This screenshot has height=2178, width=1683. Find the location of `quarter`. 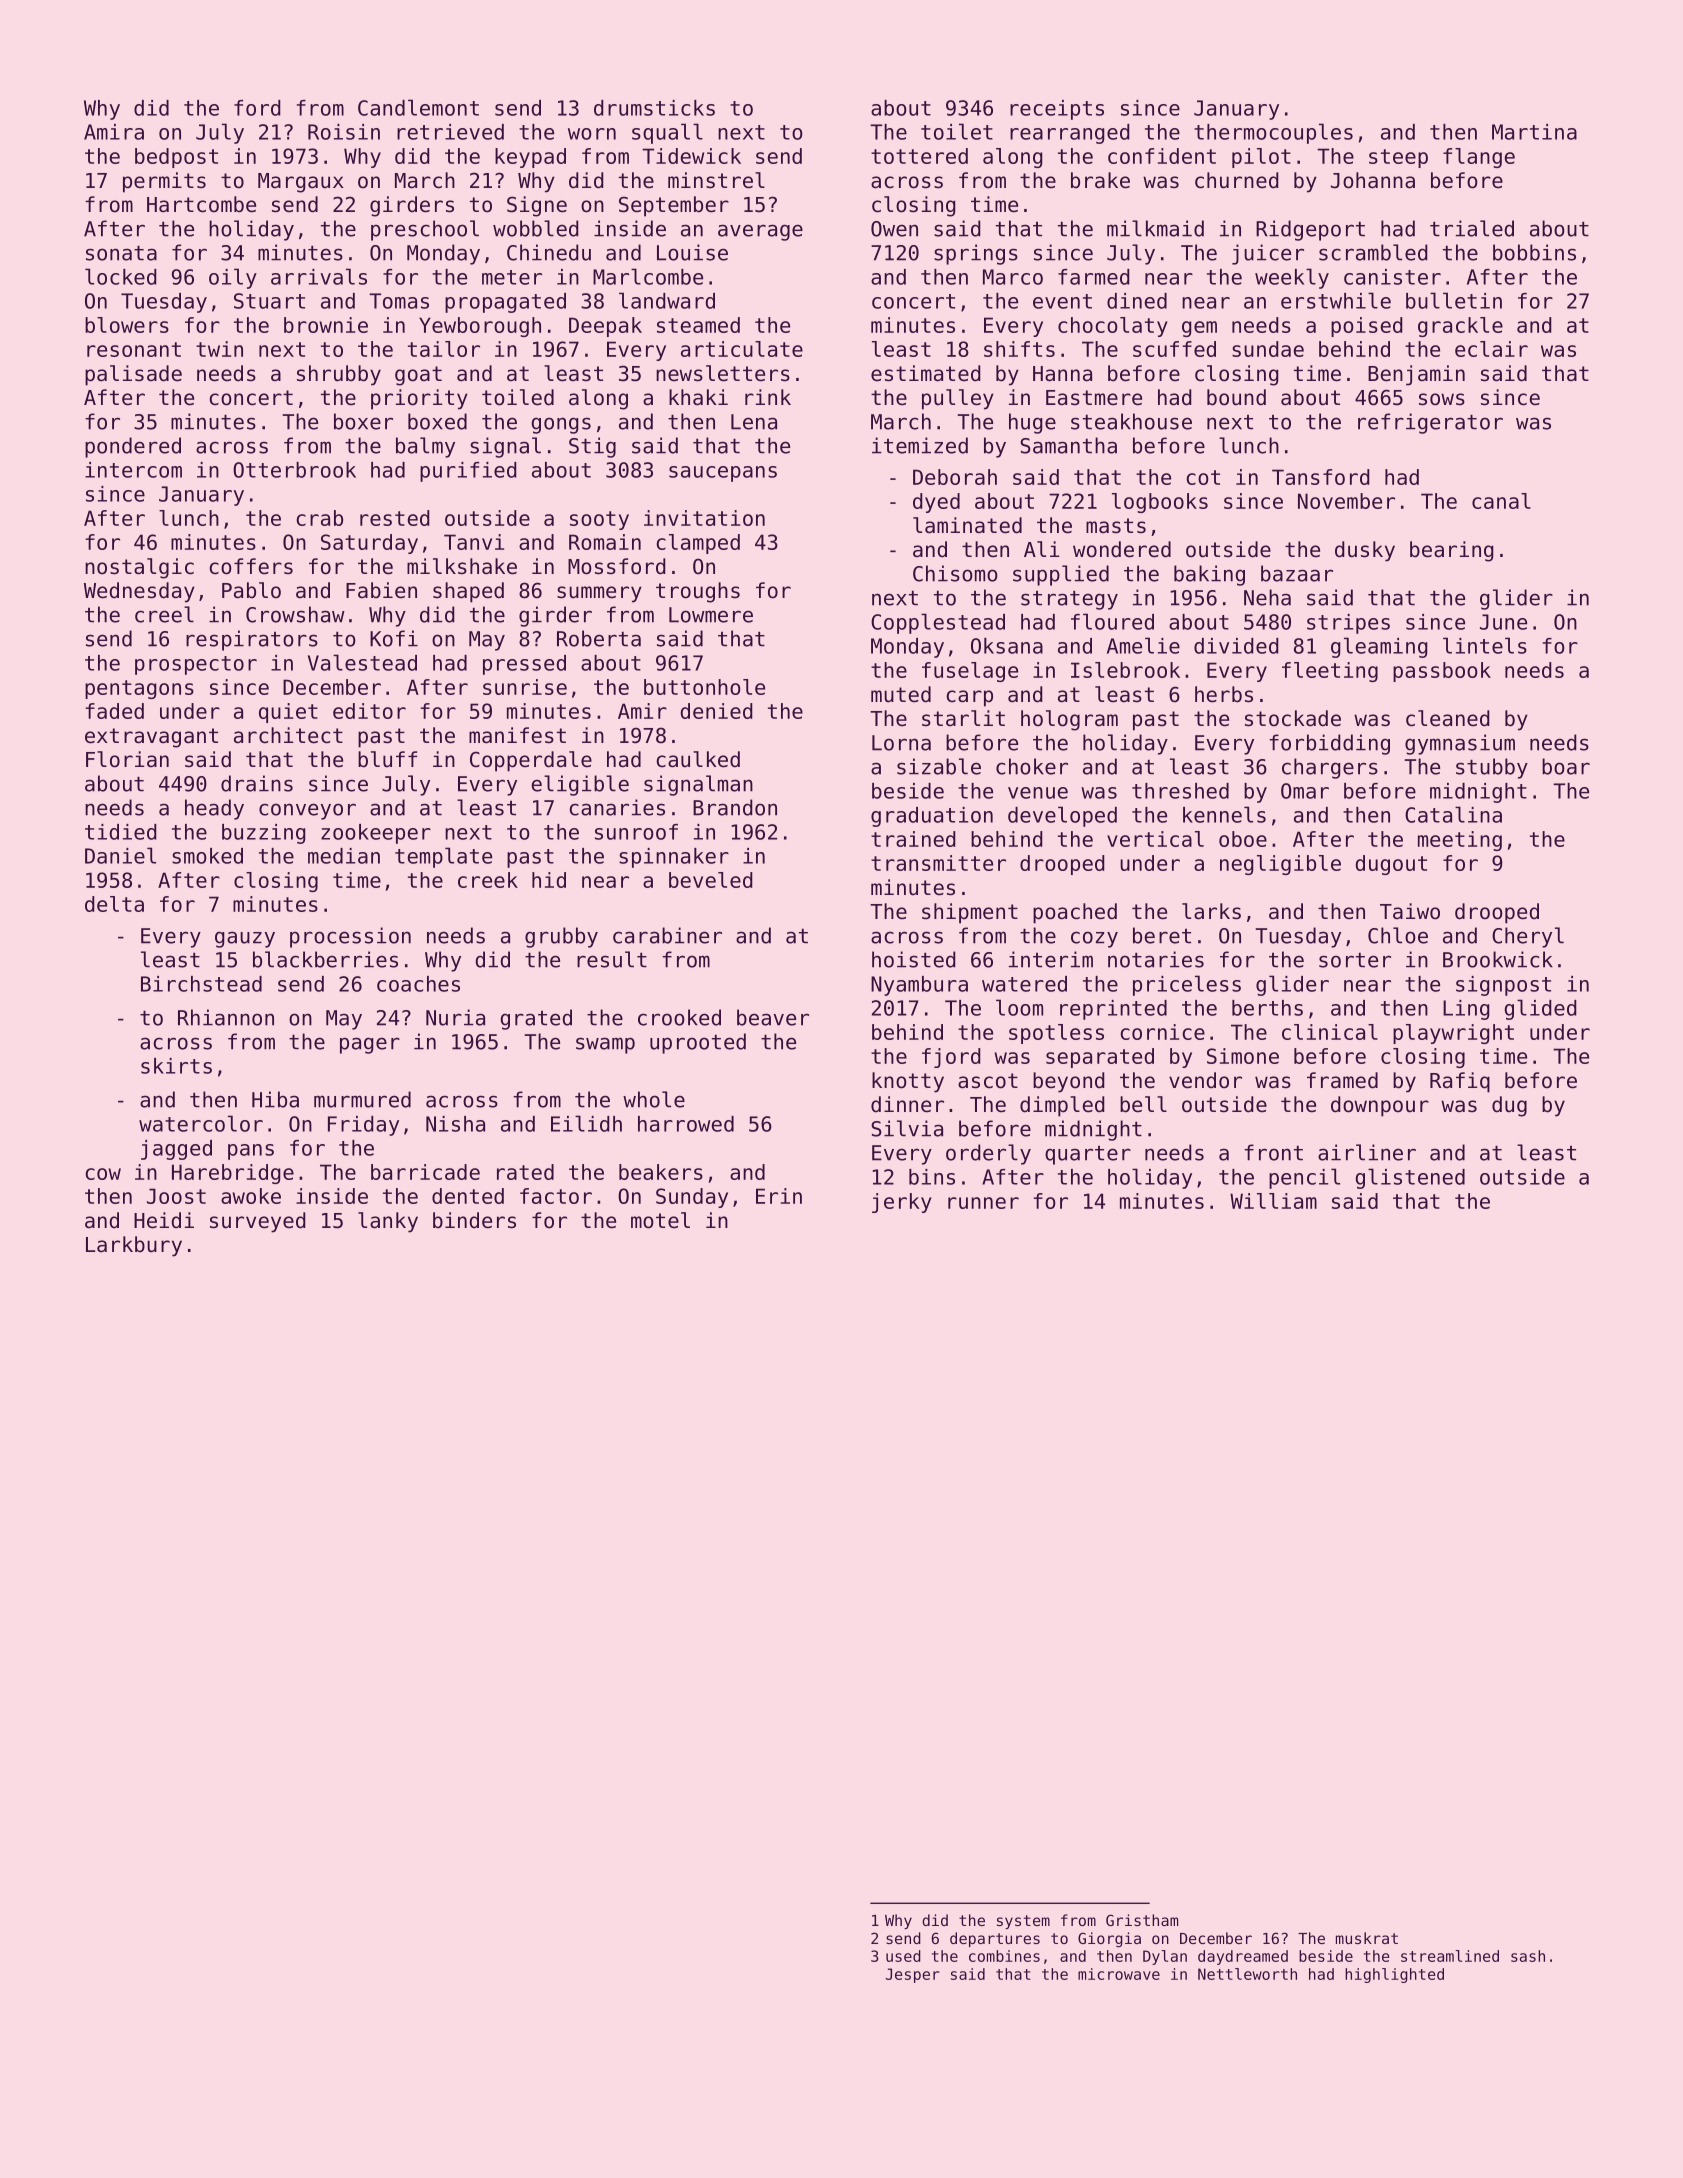

quarter is located at coordinates (1088, 1155).
